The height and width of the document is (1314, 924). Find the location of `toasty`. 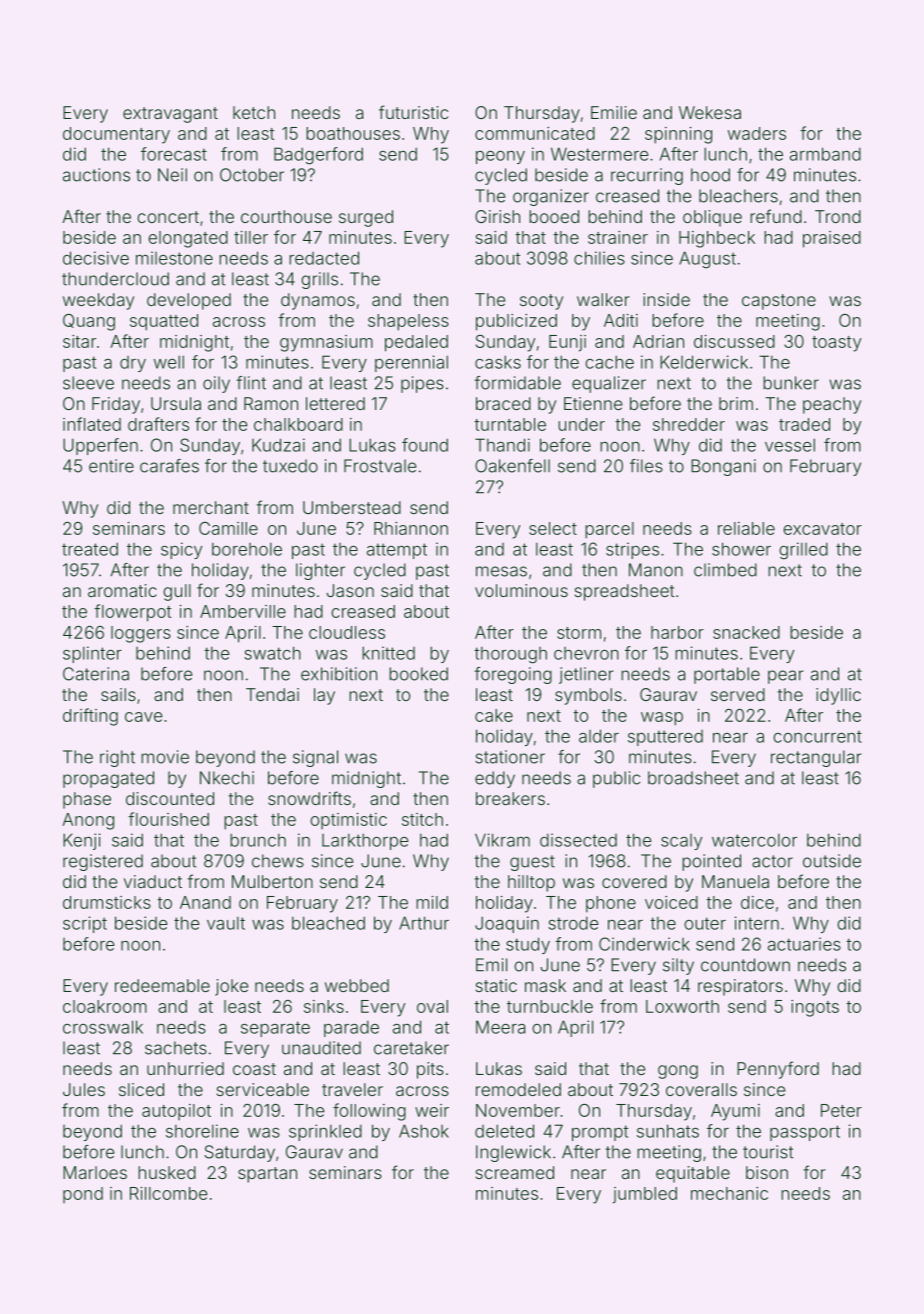

toasty is located at coordinates (836, 344).
